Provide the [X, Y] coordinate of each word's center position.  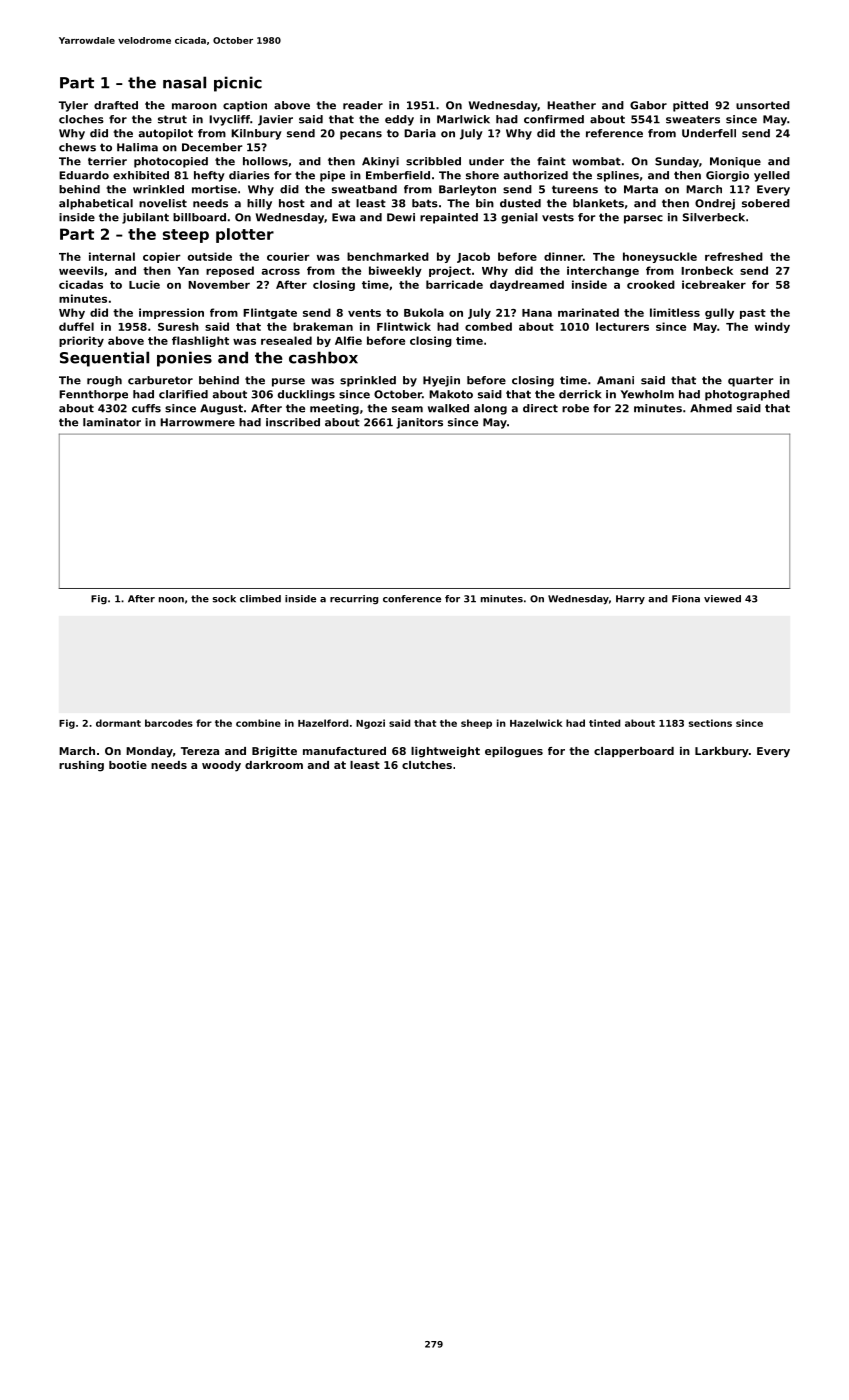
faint [551, 161]
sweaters [693, 119]
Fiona [686, 599]
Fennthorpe [93, 395]
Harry [630, 600]
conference [412, 599]
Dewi [401, 217]
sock [224, 599]
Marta [641, 189]
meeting [334, 409]
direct [540, 408]
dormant [118, 723]
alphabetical [96, 204]
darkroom [274, 765]
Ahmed [711, 408]
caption [245, 106]
